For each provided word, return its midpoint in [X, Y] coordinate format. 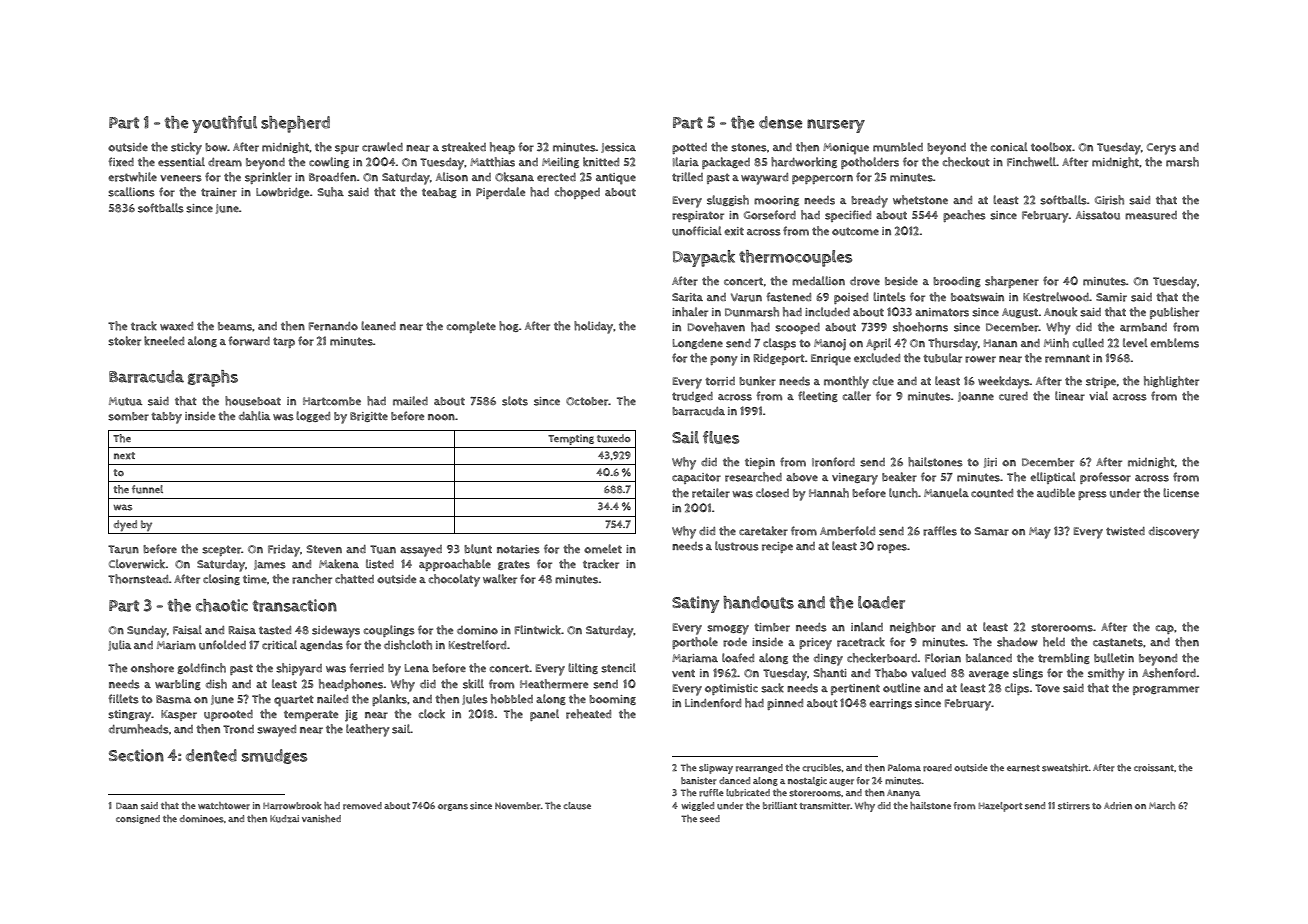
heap [502, 148]
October [587, 401]
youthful [224, 124]
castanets [1118, 642]
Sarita [687, 297]
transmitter [824, 806]
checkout [966, 162]
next [124, 456]
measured [1151, 215]
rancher [312, 579]
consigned [138, 819]
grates [514, 565]
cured [1013, 396]
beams [235, 326]
